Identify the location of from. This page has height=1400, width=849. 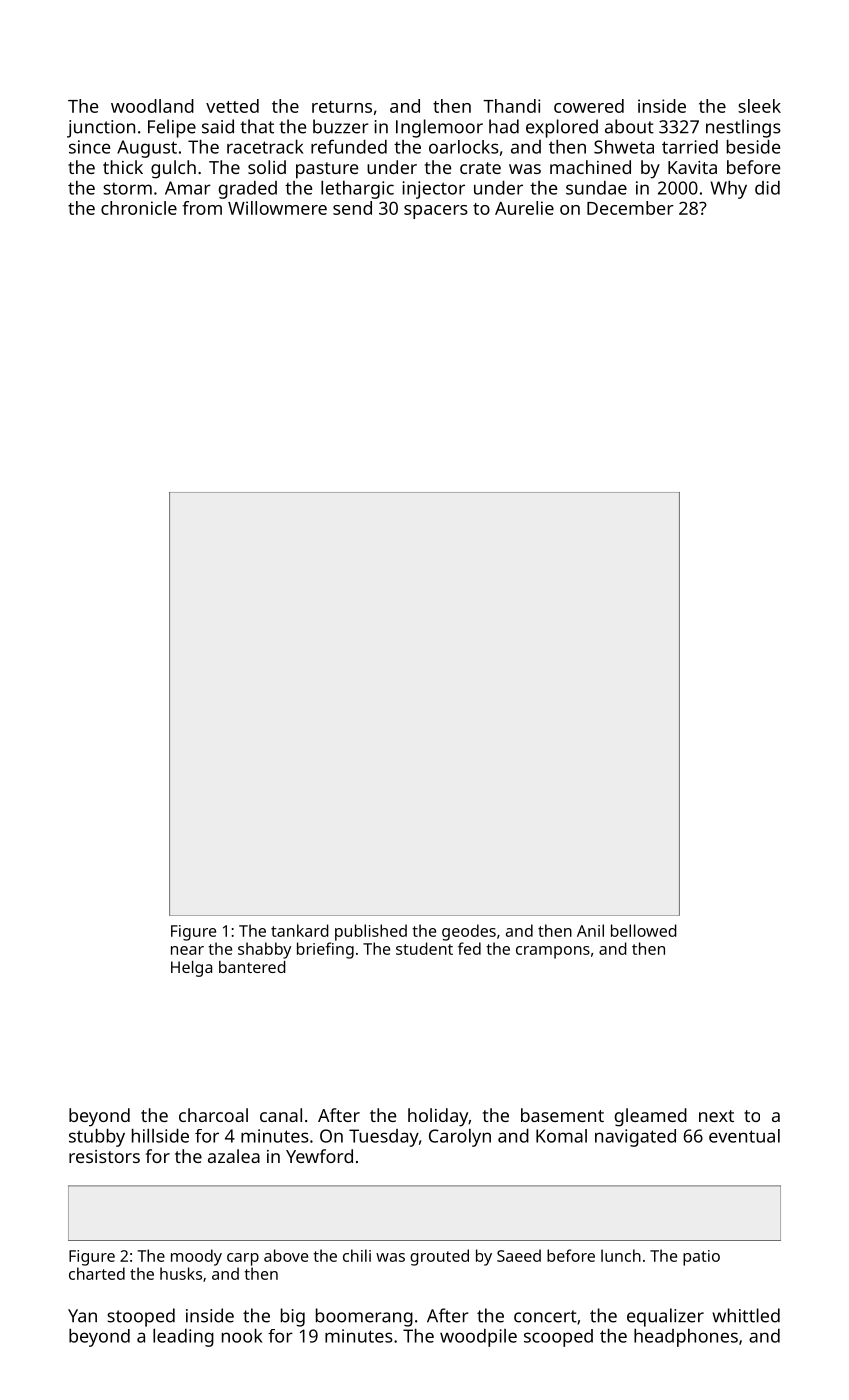
(202, 208).
